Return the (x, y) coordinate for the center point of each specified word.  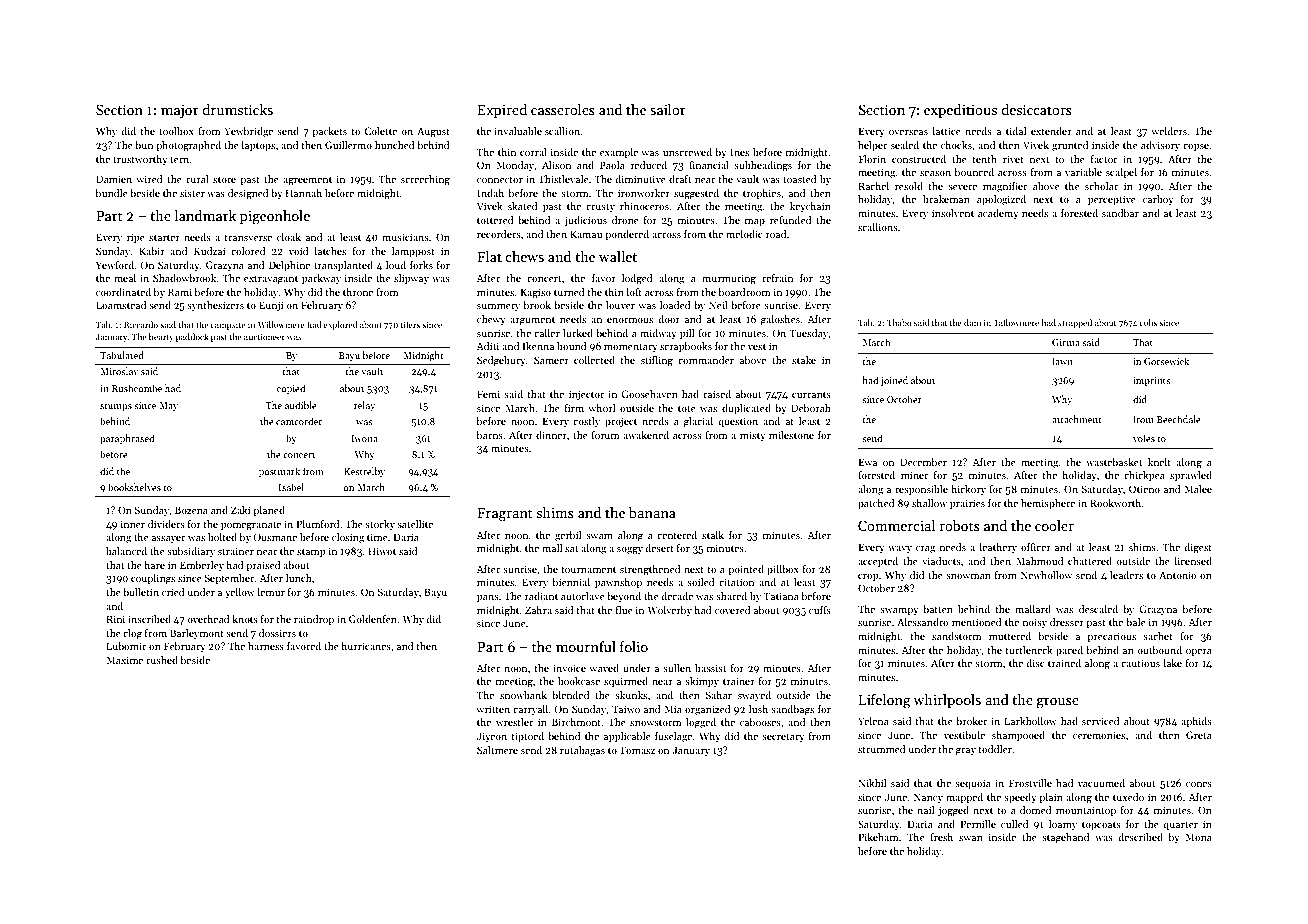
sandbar (1120, 213)
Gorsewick (1166, 361)
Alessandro (923, 622)
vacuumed (1101, 783)
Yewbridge (248, 132)
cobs (1148, 322)
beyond (624, 597)
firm (574, 408)
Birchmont (577, 722)
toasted (800, 179)
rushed (162, 660)
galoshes (780, 320)
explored (341, 325)
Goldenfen (373, 619)
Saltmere (497, 750)
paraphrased (127, 439)
